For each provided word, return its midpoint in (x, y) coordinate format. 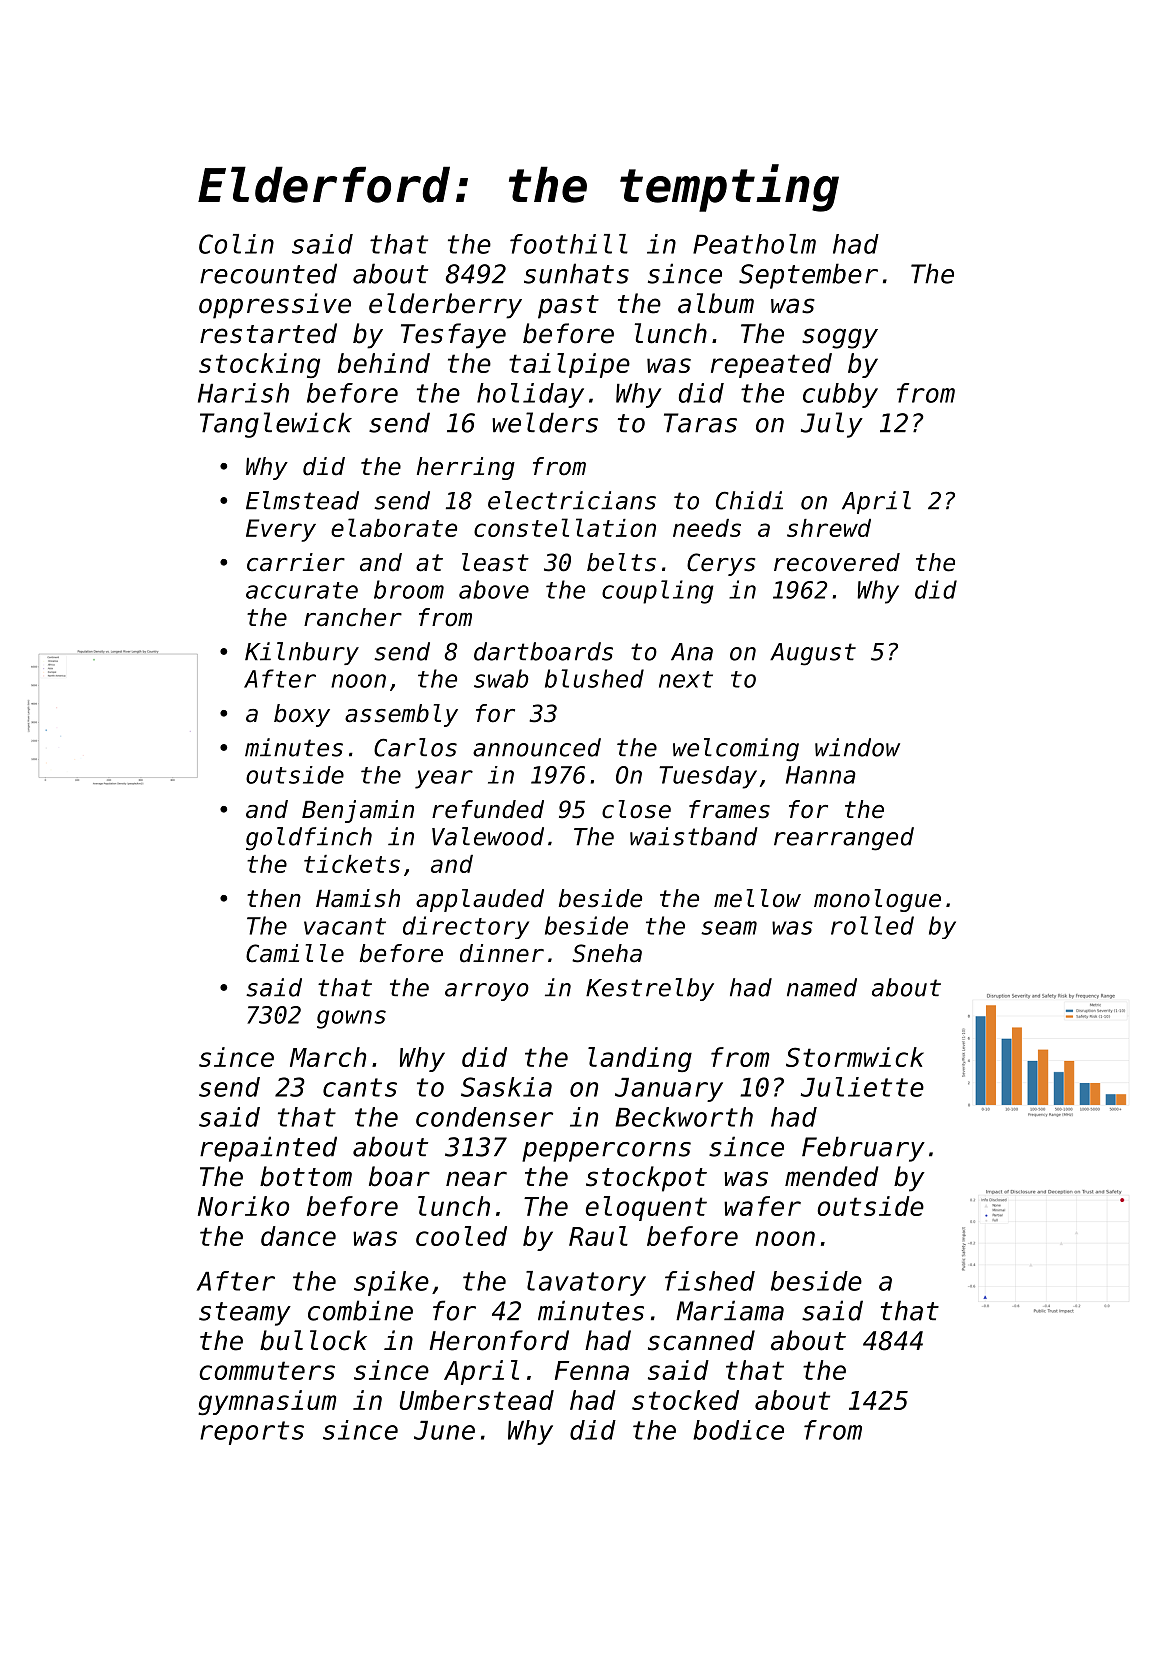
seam (729, 928)
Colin (236, 244)
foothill (569, 244)
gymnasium (267, 1402)
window (857, 747)
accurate (302, 590)
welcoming (736, 750)
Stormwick (855, 1057)
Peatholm (754, 244)
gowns (351, 1019)
